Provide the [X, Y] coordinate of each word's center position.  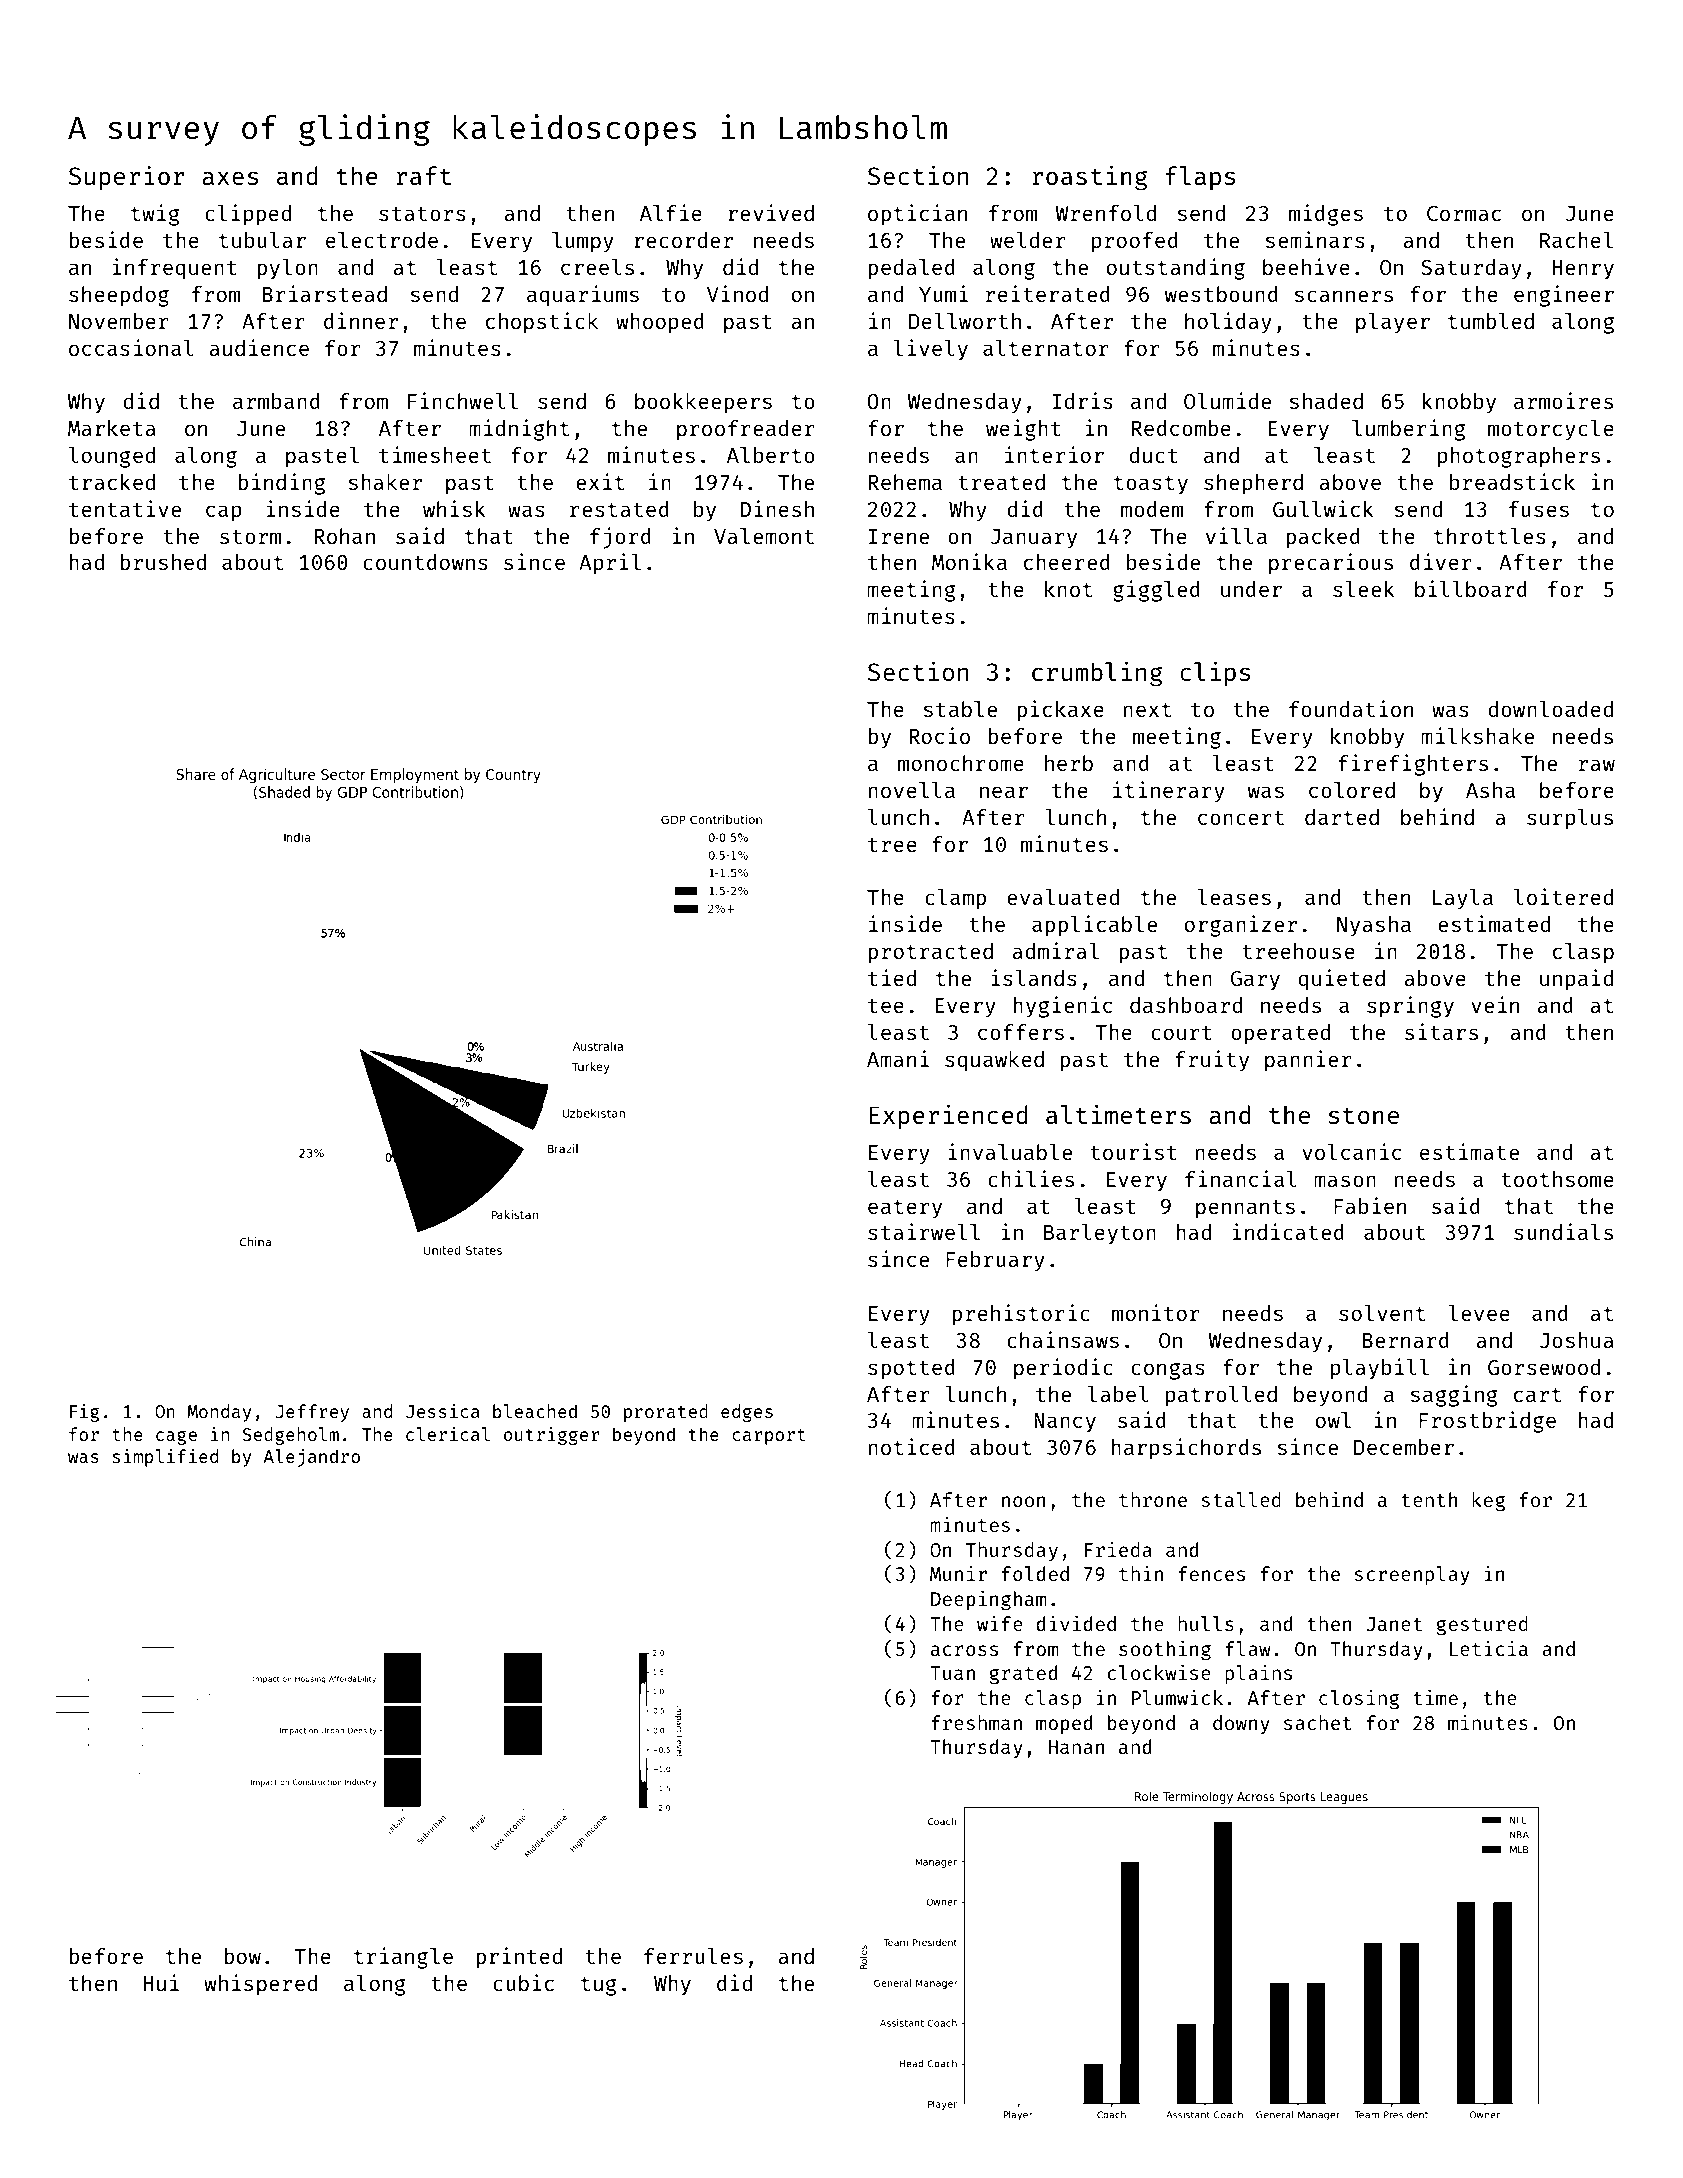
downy [1241, 1724]
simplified [165, 1458]
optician [917, 215]
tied [892, 977]
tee [886, 1006]
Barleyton [1100, 1234]
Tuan [952, 1673]
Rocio [939, 735]
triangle [403, 1958]
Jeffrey [312, 1413]
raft [423, 175]
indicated [1288, 1231]
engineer [1564, 296]
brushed [163, 562]
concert [1241, 818]
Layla [1463, 899]
